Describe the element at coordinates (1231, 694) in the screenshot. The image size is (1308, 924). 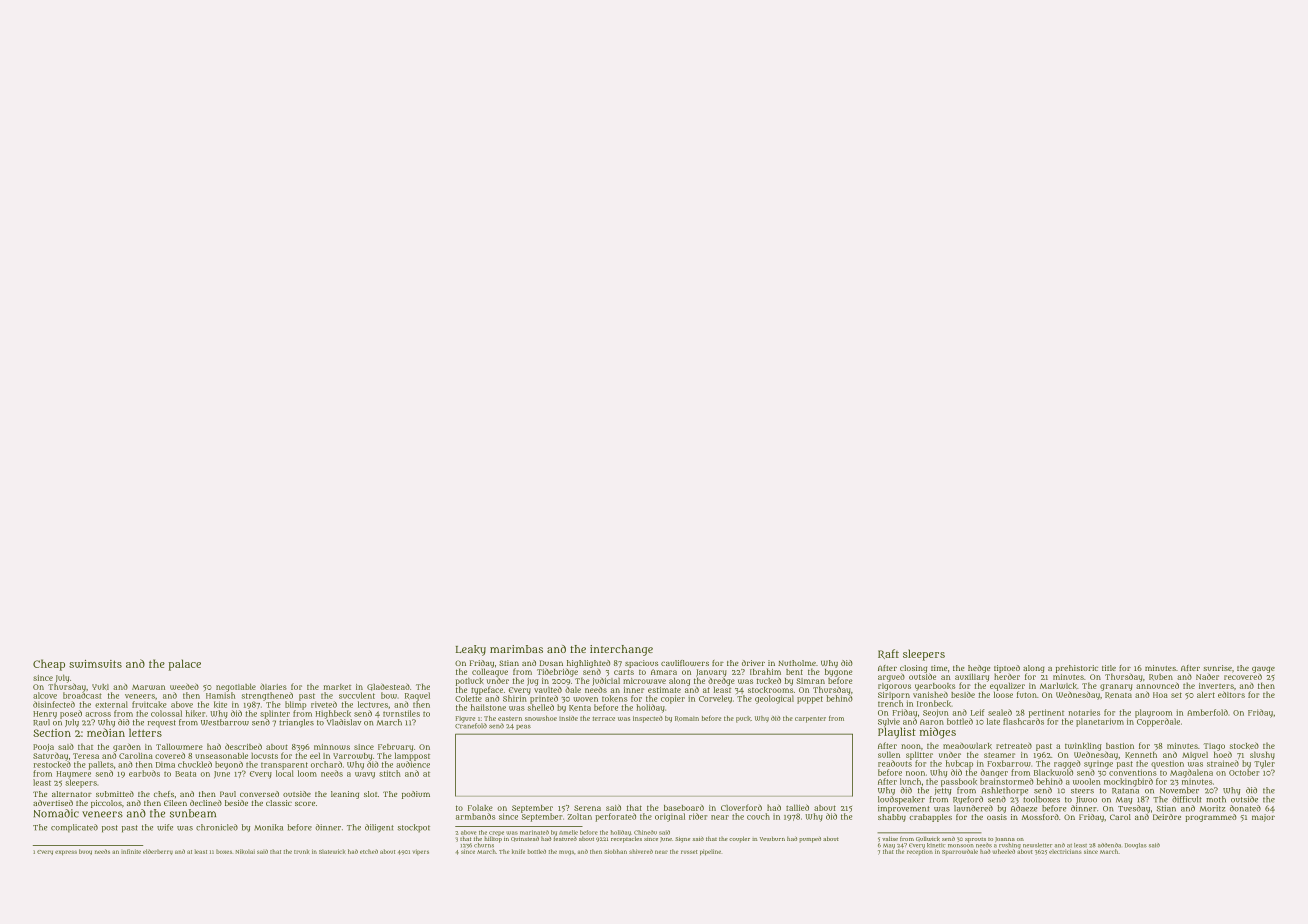
I see `editors` at that location.
